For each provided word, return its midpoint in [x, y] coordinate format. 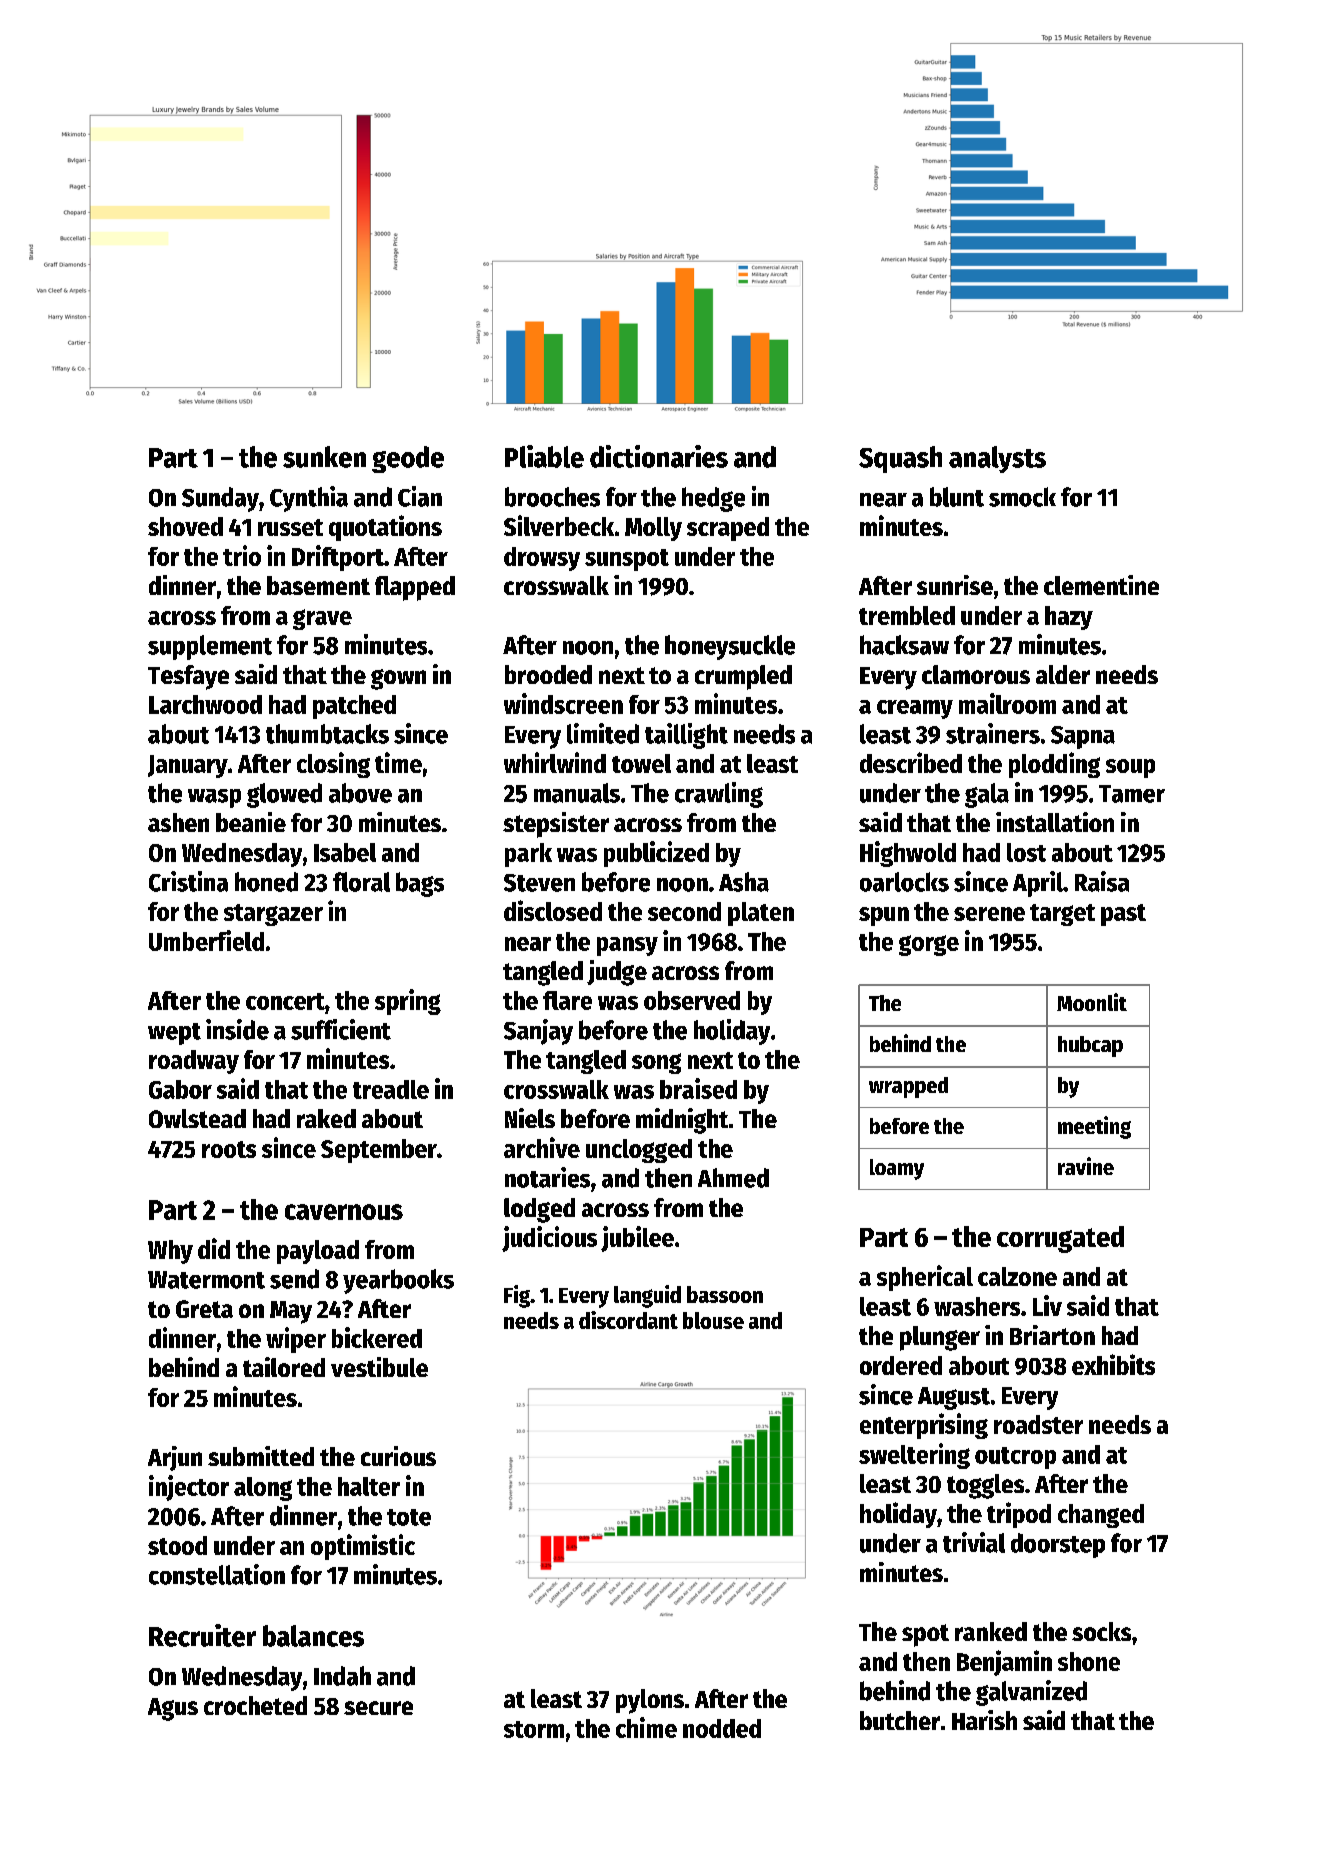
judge [617, 973]
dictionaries [659, 456]
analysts [997, 459]
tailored [284, 1367]
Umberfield [206, 940]
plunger [940, 1338]
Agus [173, 1709]
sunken [324, 457]
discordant [628, 1320]
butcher [900, 1720]
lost [1026, 852]
